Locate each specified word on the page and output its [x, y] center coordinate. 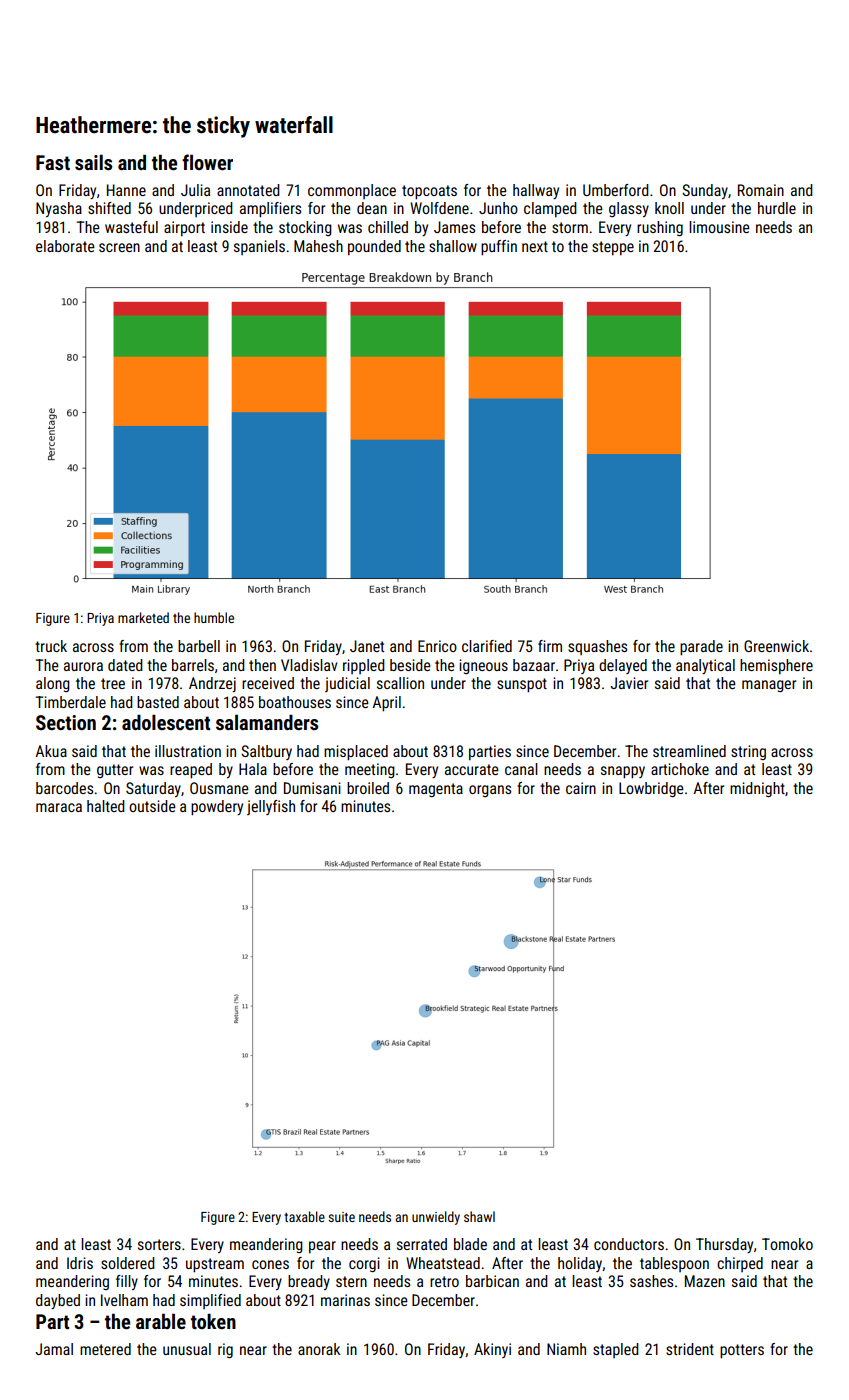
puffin [499, 248]
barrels [193, 665]
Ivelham [124, 1300]
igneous [483, 666]
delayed [623, 666]
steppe [613, 248]
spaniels [259, 247]
